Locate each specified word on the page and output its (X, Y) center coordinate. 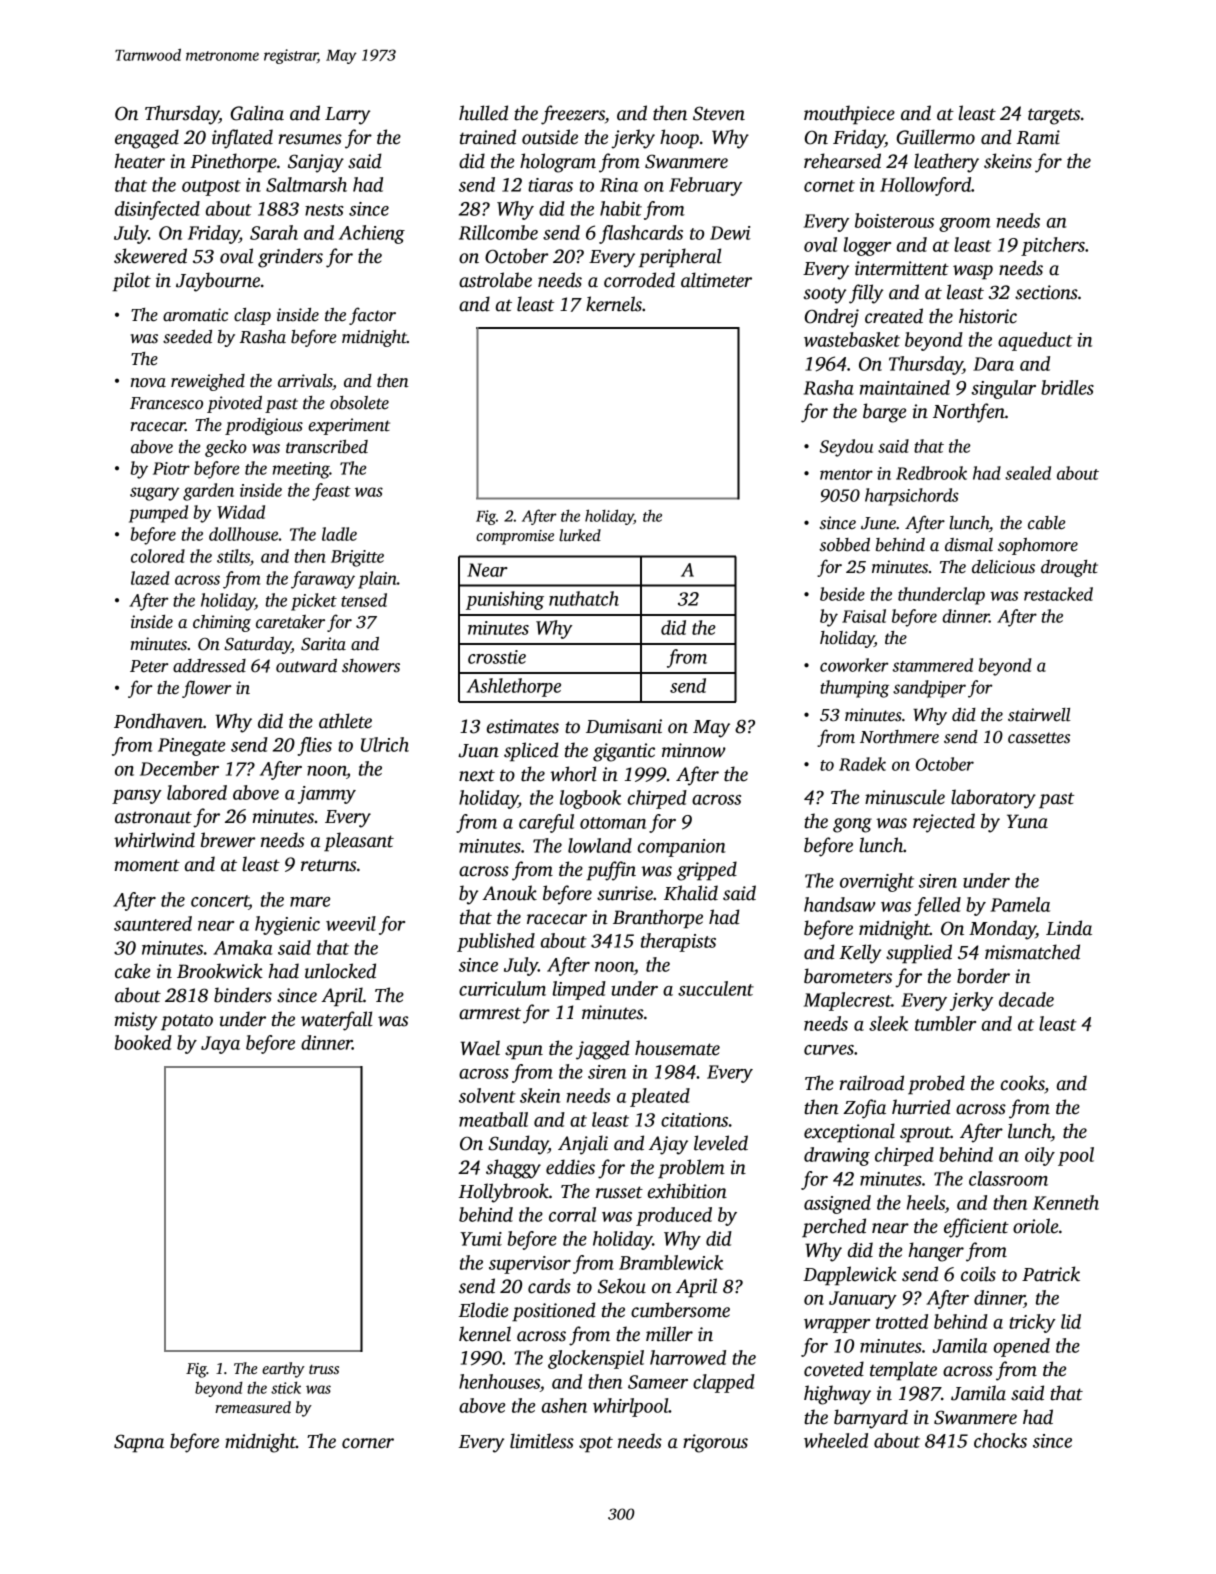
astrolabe (495, 280)
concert (220, 901)
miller (669, 1334)
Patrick (1051, 1274)
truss (324, 1369)
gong (852, 825)
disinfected (157, 210)
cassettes (1039, 738)
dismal (969, 545)
